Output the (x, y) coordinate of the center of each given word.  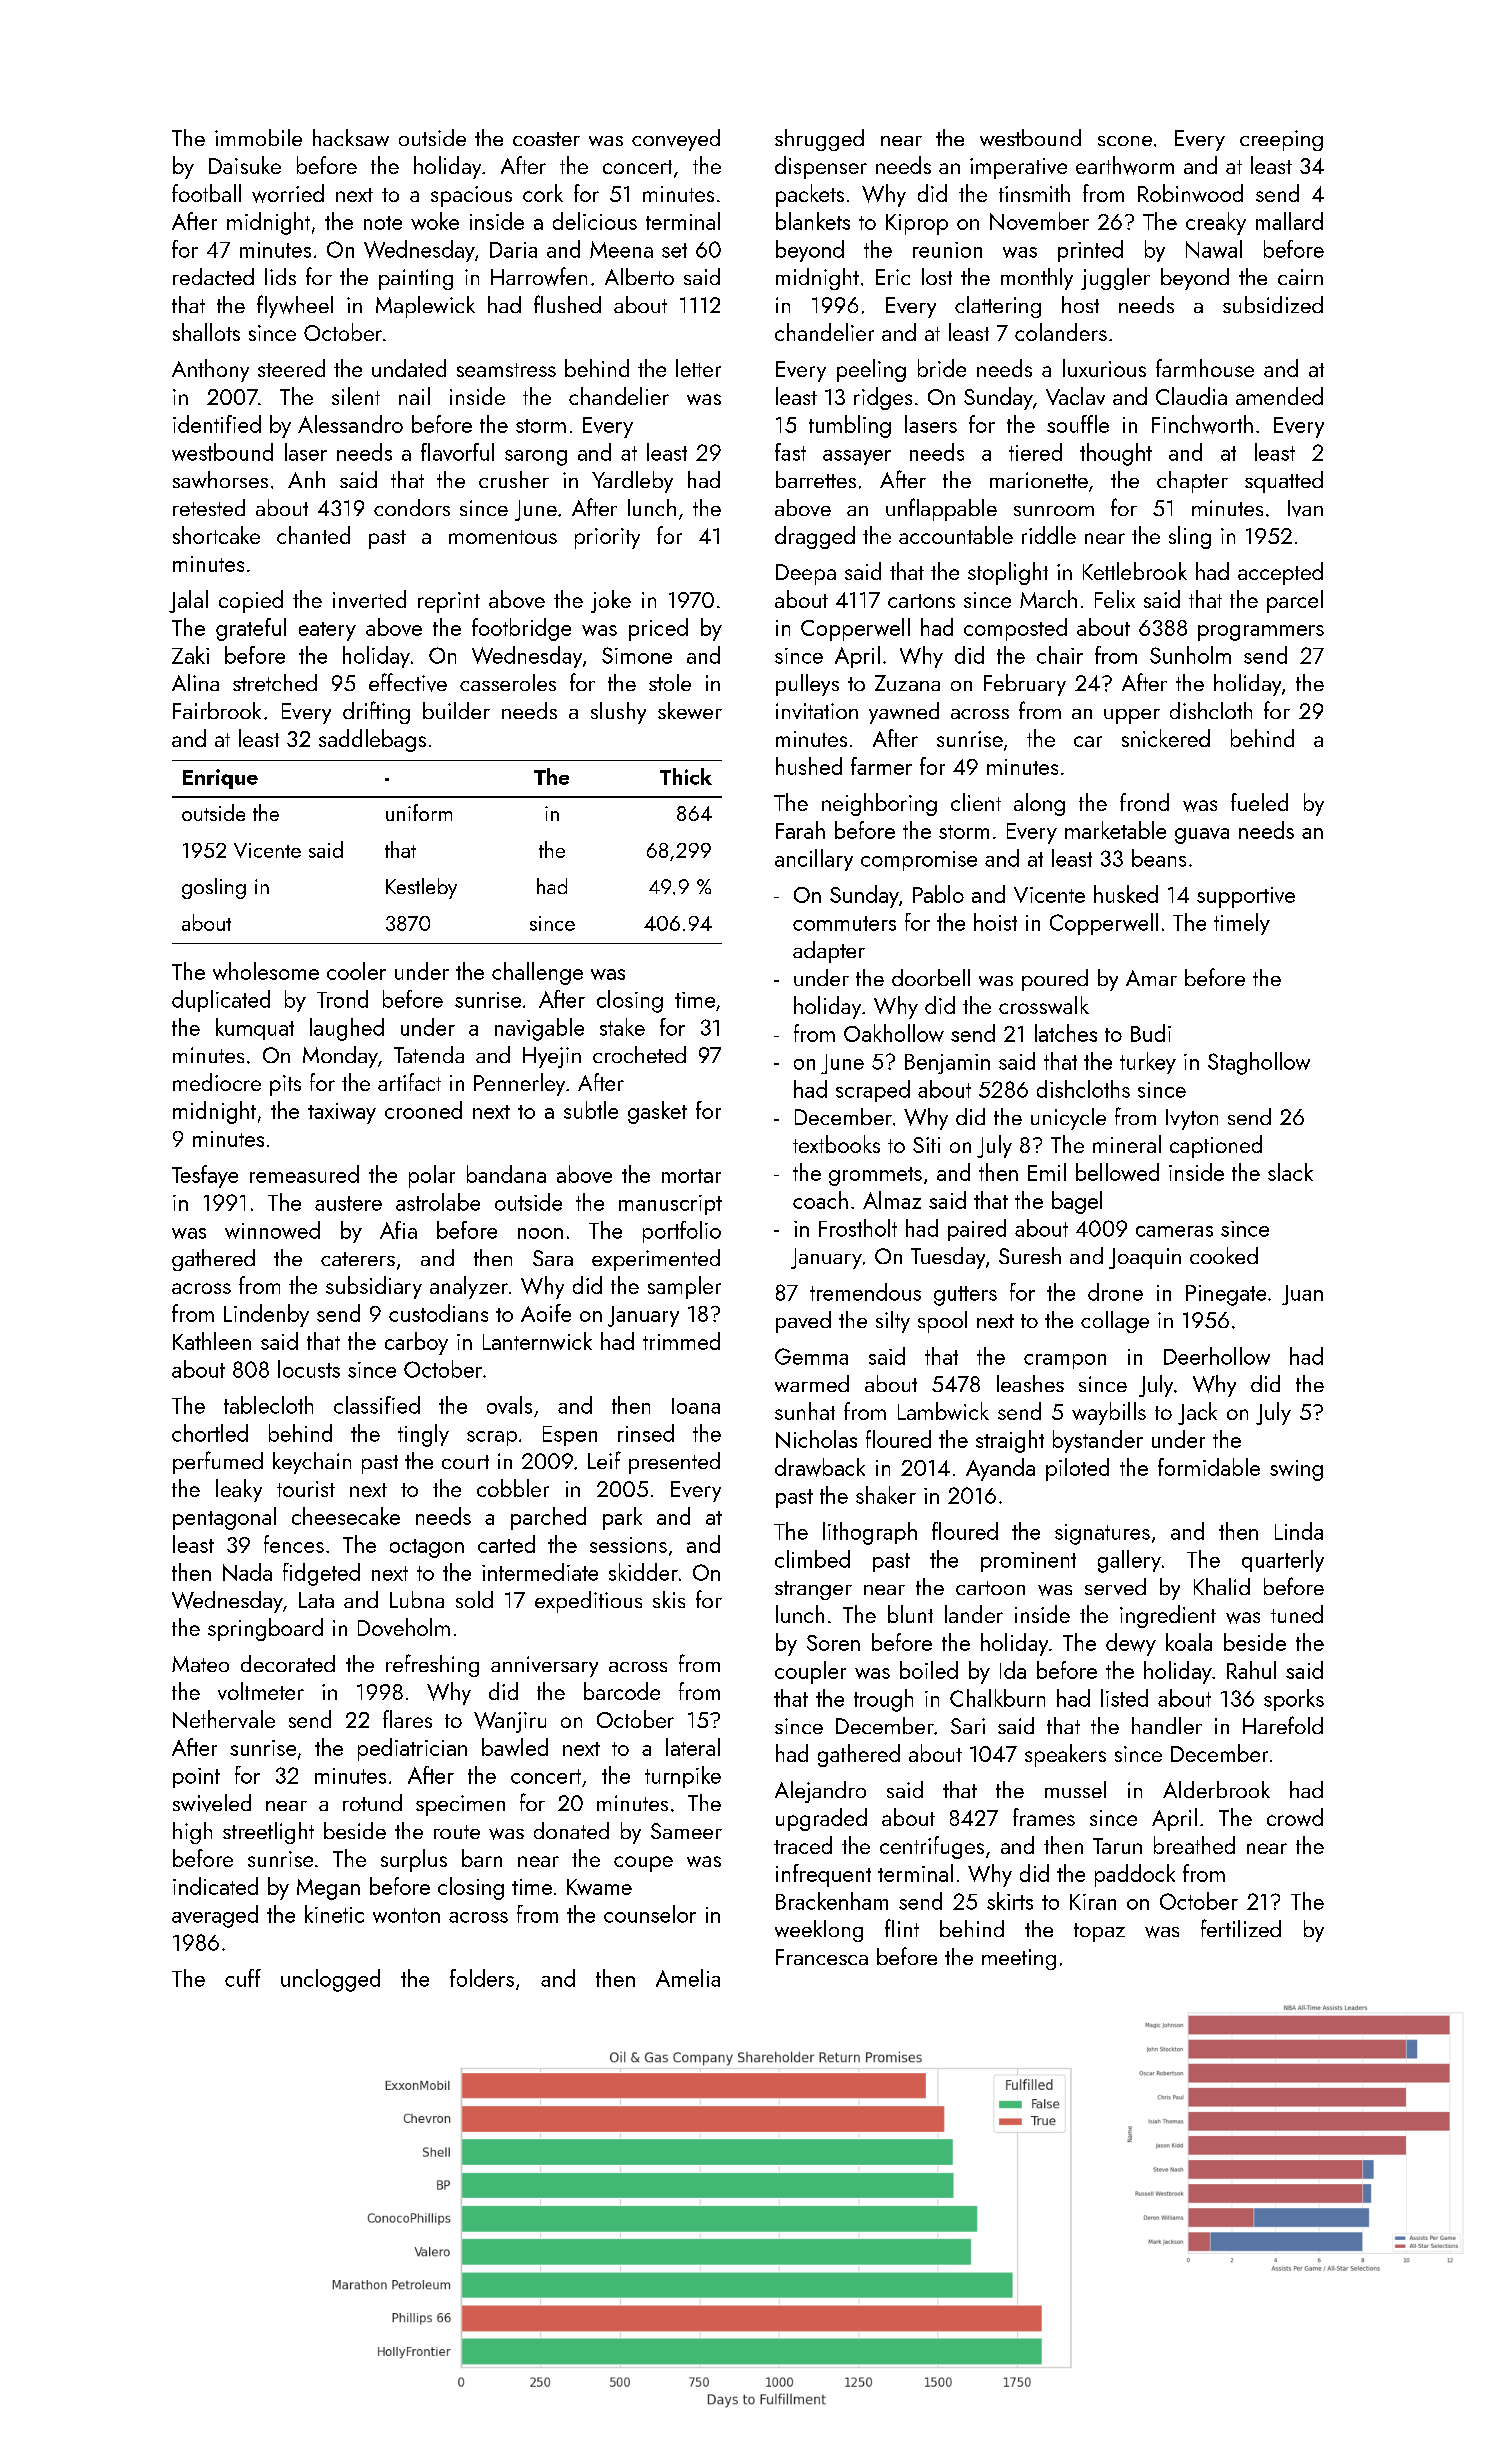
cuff (243, 1978)
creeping (1281, 140)
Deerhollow (1217, 1356)
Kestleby (421, 888)
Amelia (688, 1978)
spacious (471, 196)
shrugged (819, 140)
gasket (657, 1112)
